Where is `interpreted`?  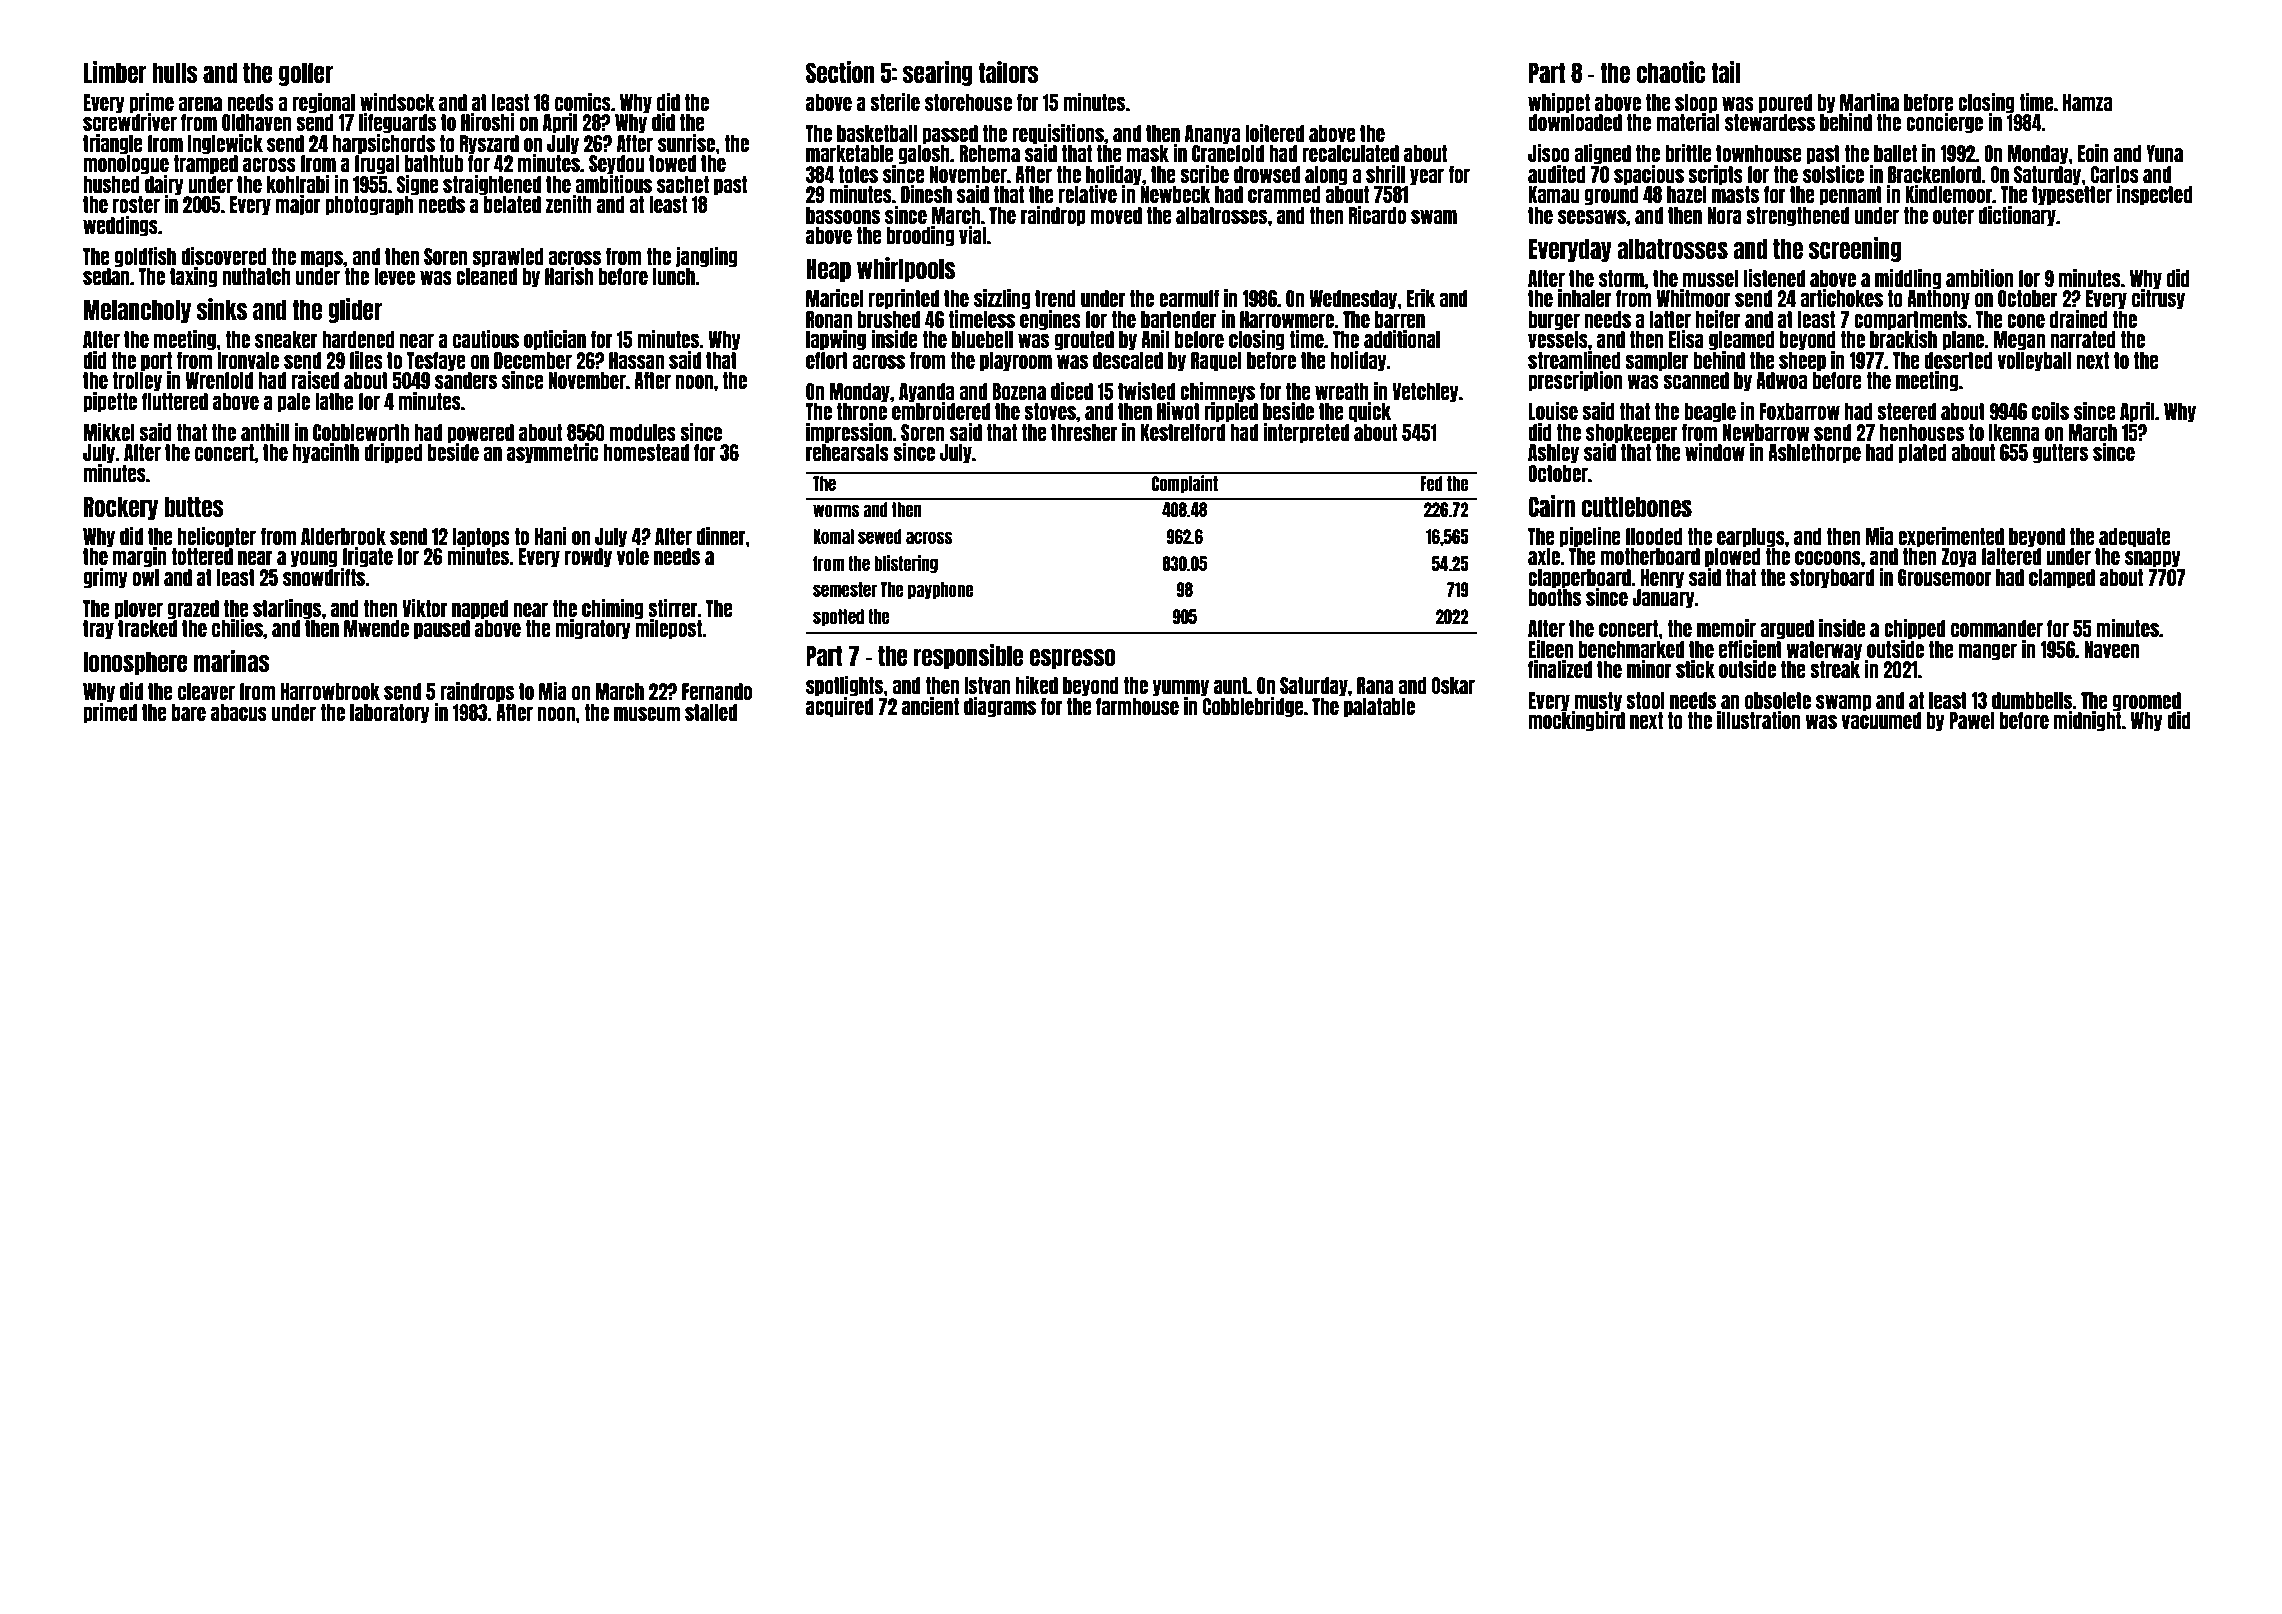
interpreted is located at coordinates (1306, 433).
